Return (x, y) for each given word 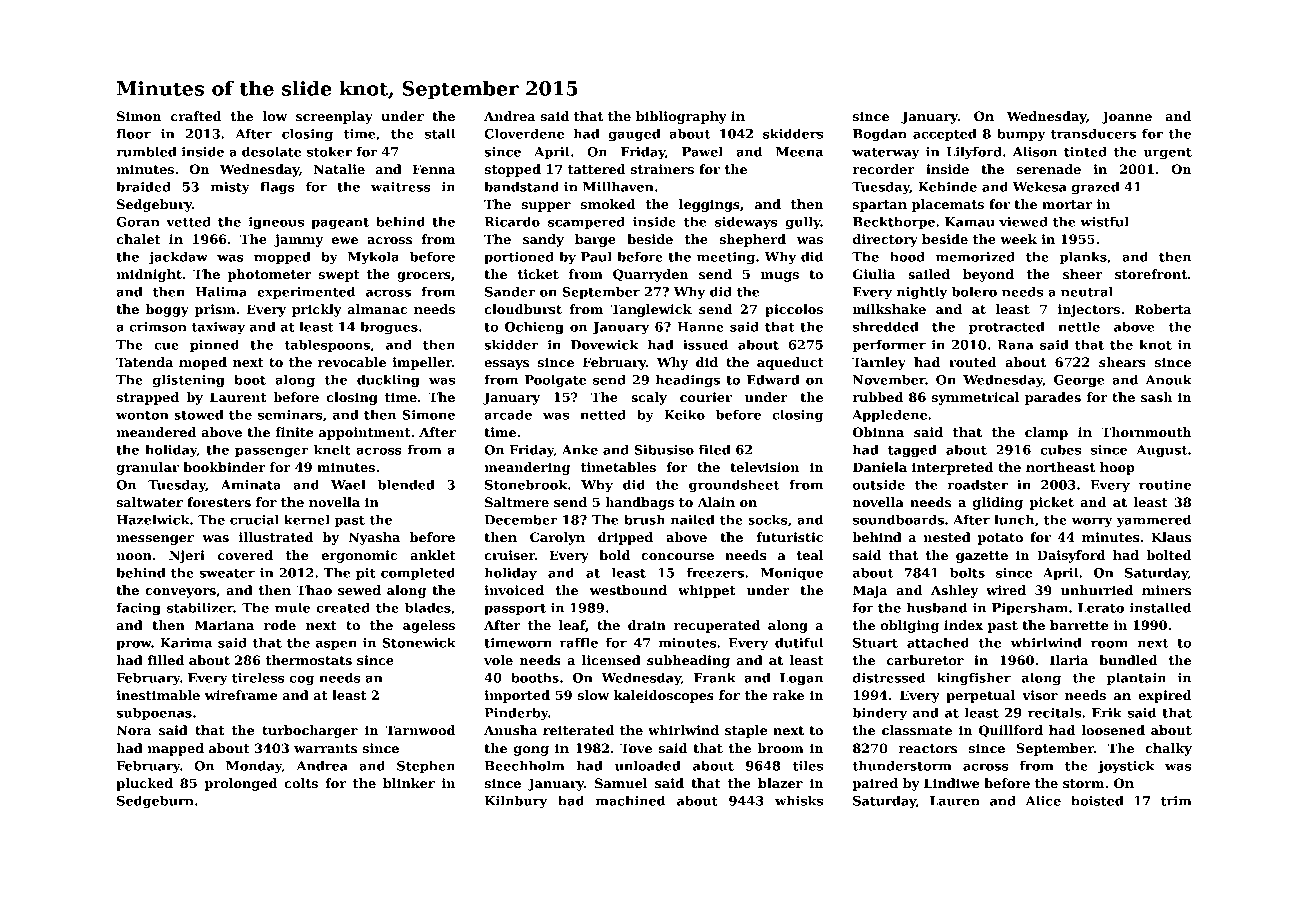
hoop (1117, 468)
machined (630, 800)
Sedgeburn (155, 802)
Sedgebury (154, 205)
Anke (580, 449)
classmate (917, 730)
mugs (780, 277)
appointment (365, 433)
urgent (1167, 154)
